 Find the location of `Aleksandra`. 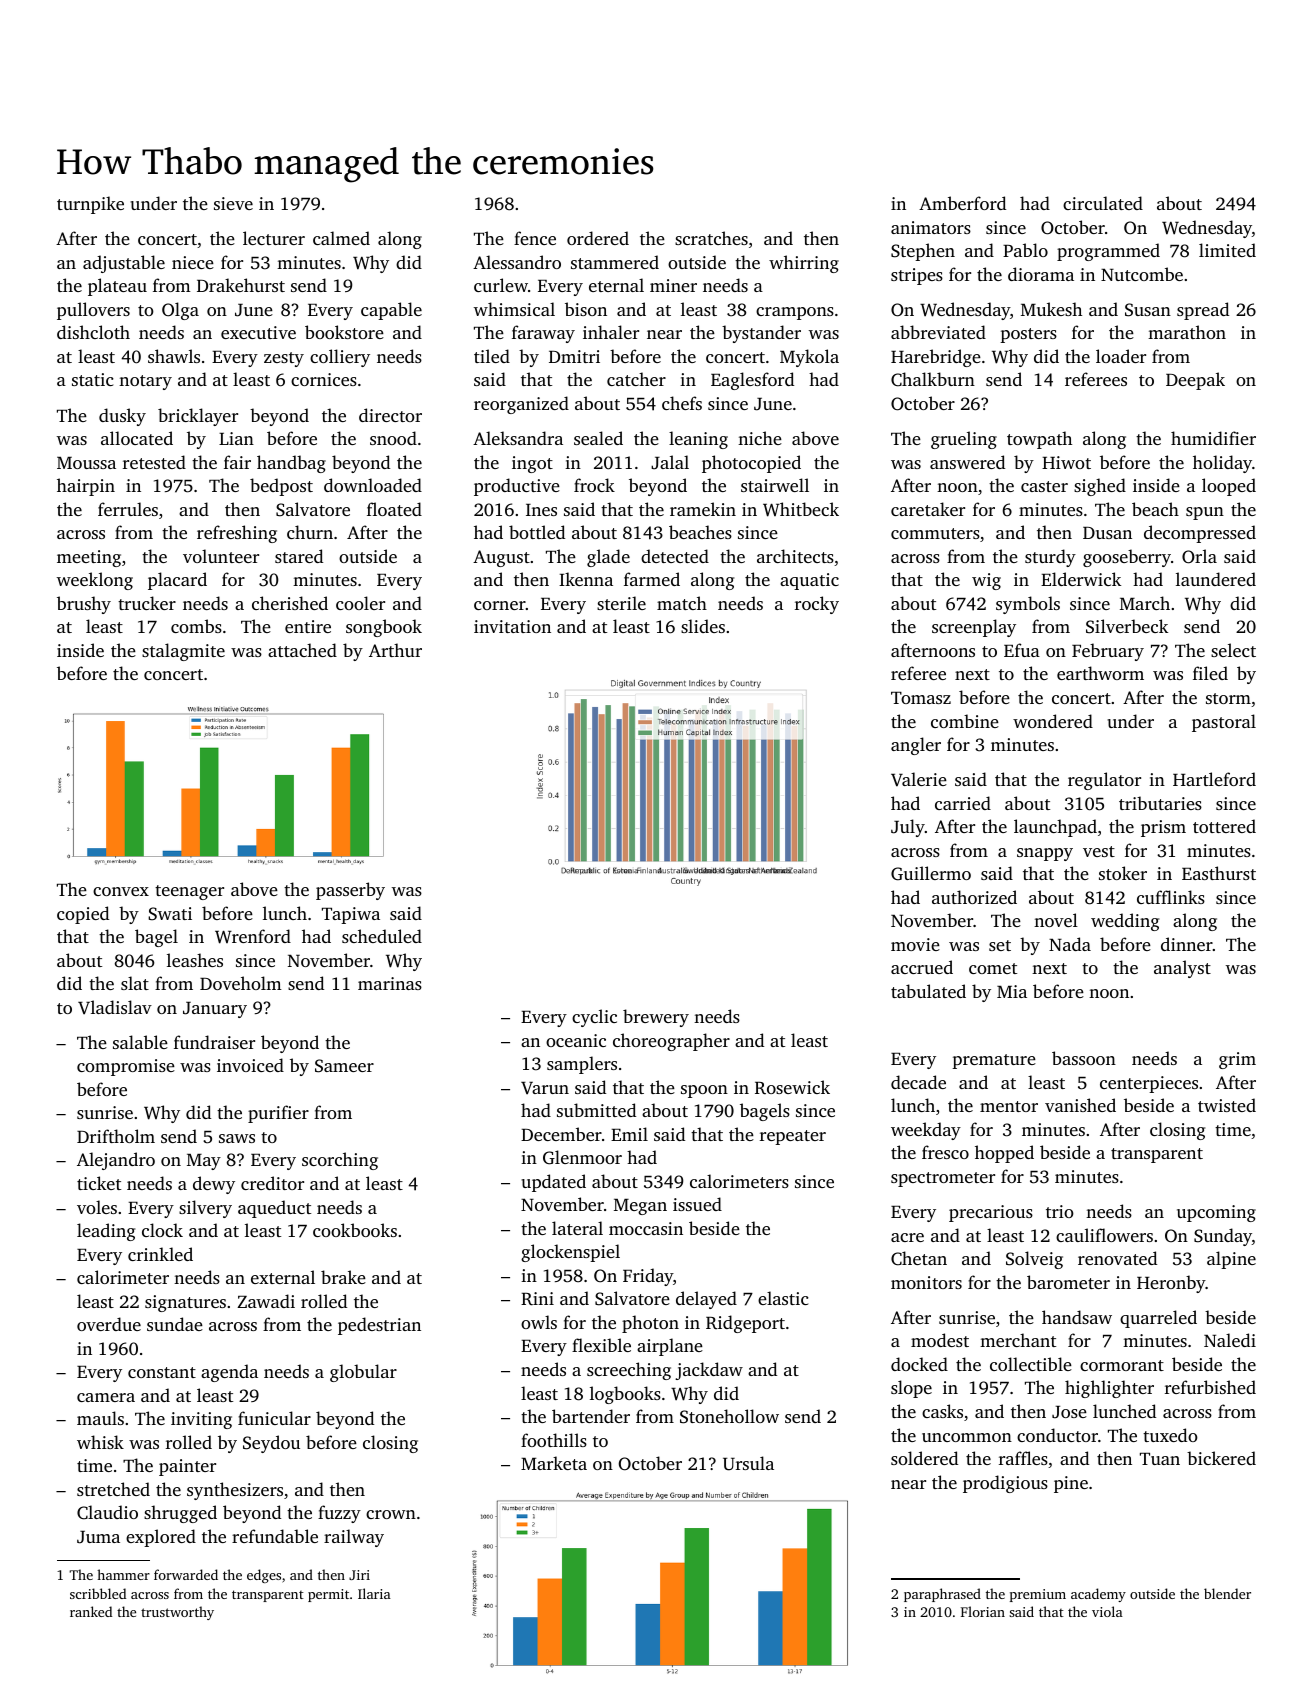

Aleksandra is located at coordinates (518, 438).
